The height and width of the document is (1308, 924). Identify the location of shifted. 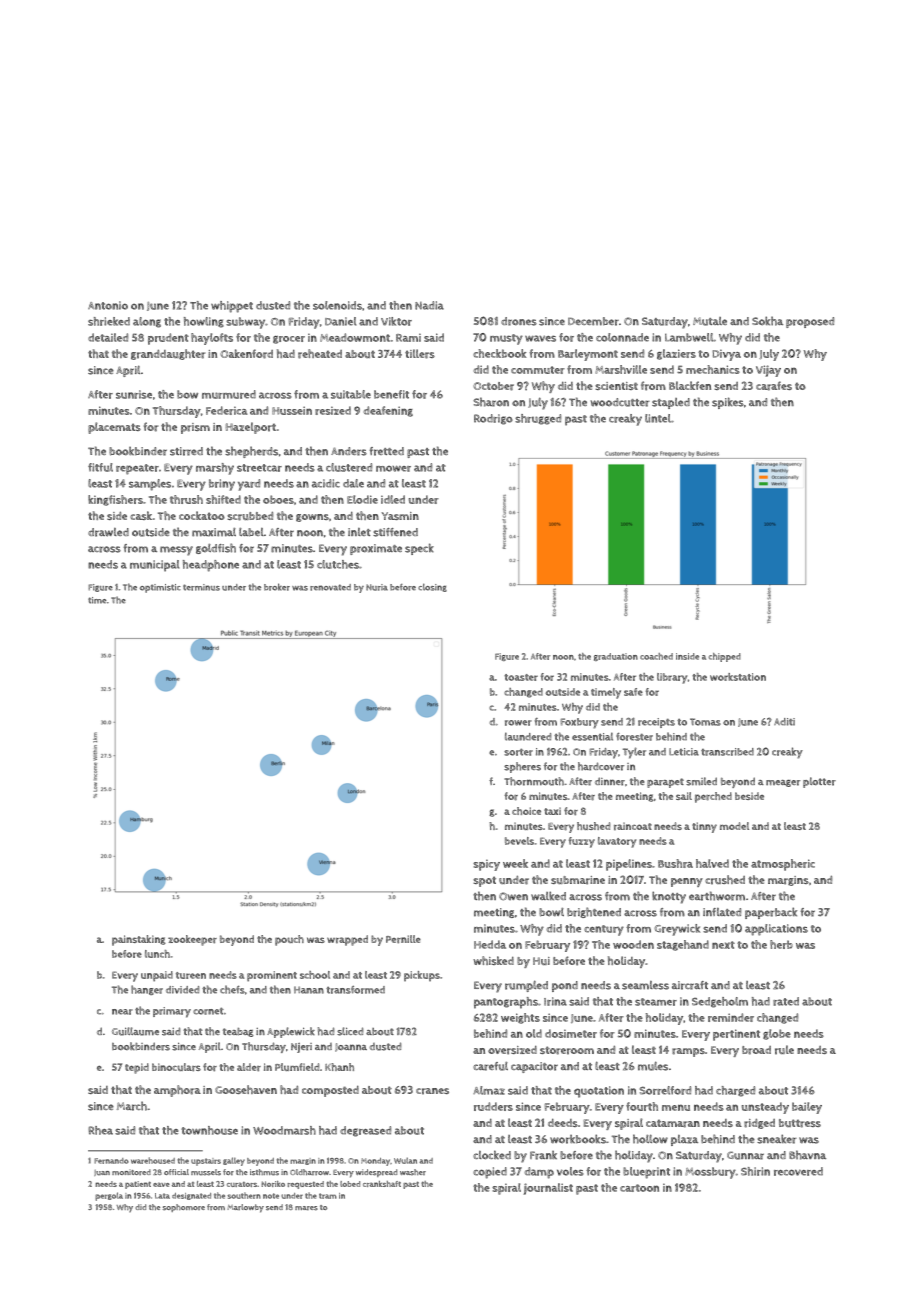
(223, 499).
